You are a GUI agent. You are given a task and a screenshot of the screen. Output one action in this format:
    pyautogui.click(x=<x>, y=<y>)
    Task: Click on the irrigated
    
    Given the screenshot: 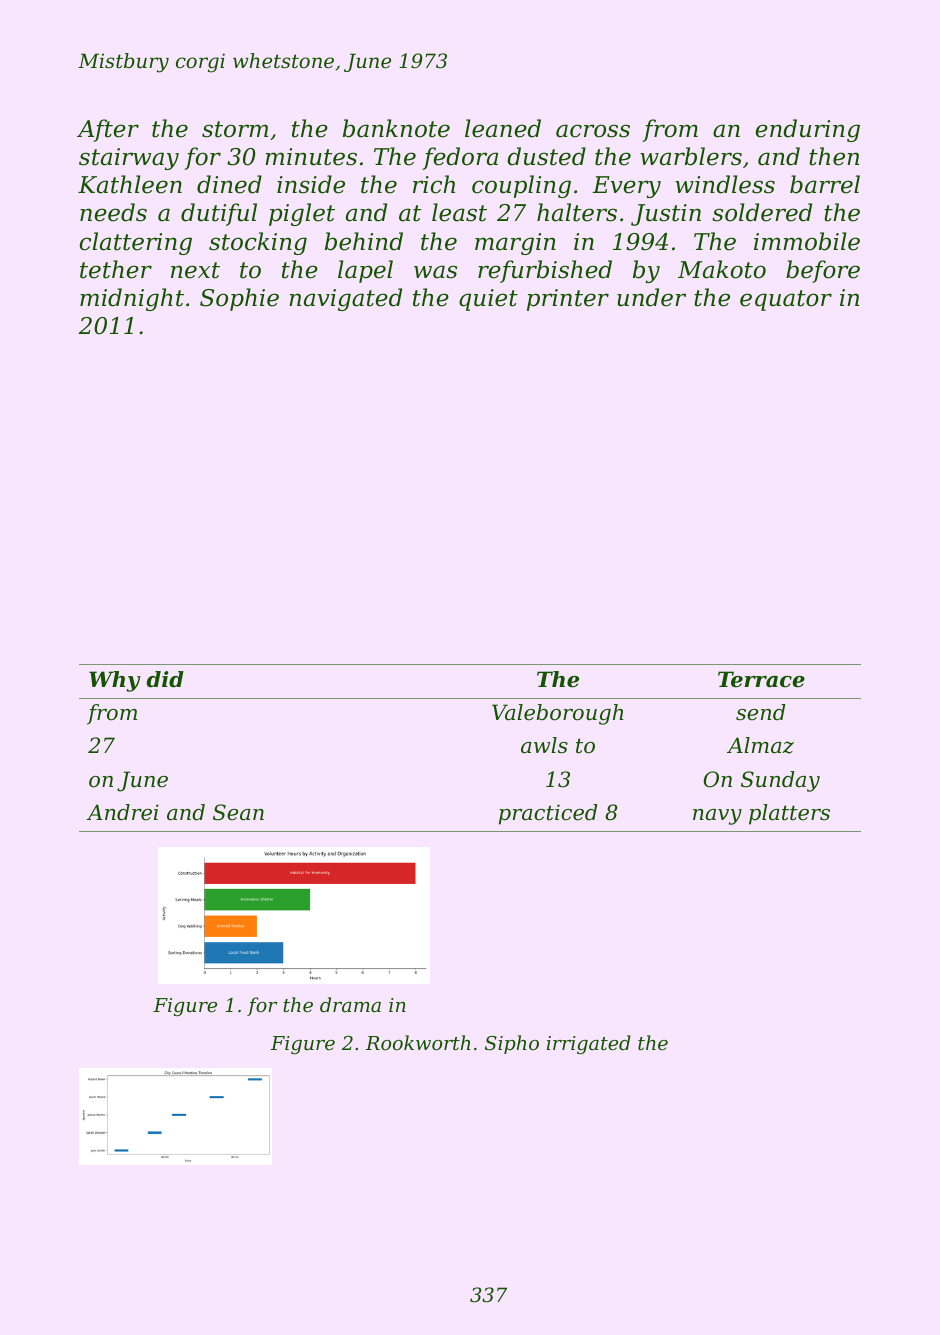 What is the action you would take?
    pyautogui.click(x=589, y=1044)
